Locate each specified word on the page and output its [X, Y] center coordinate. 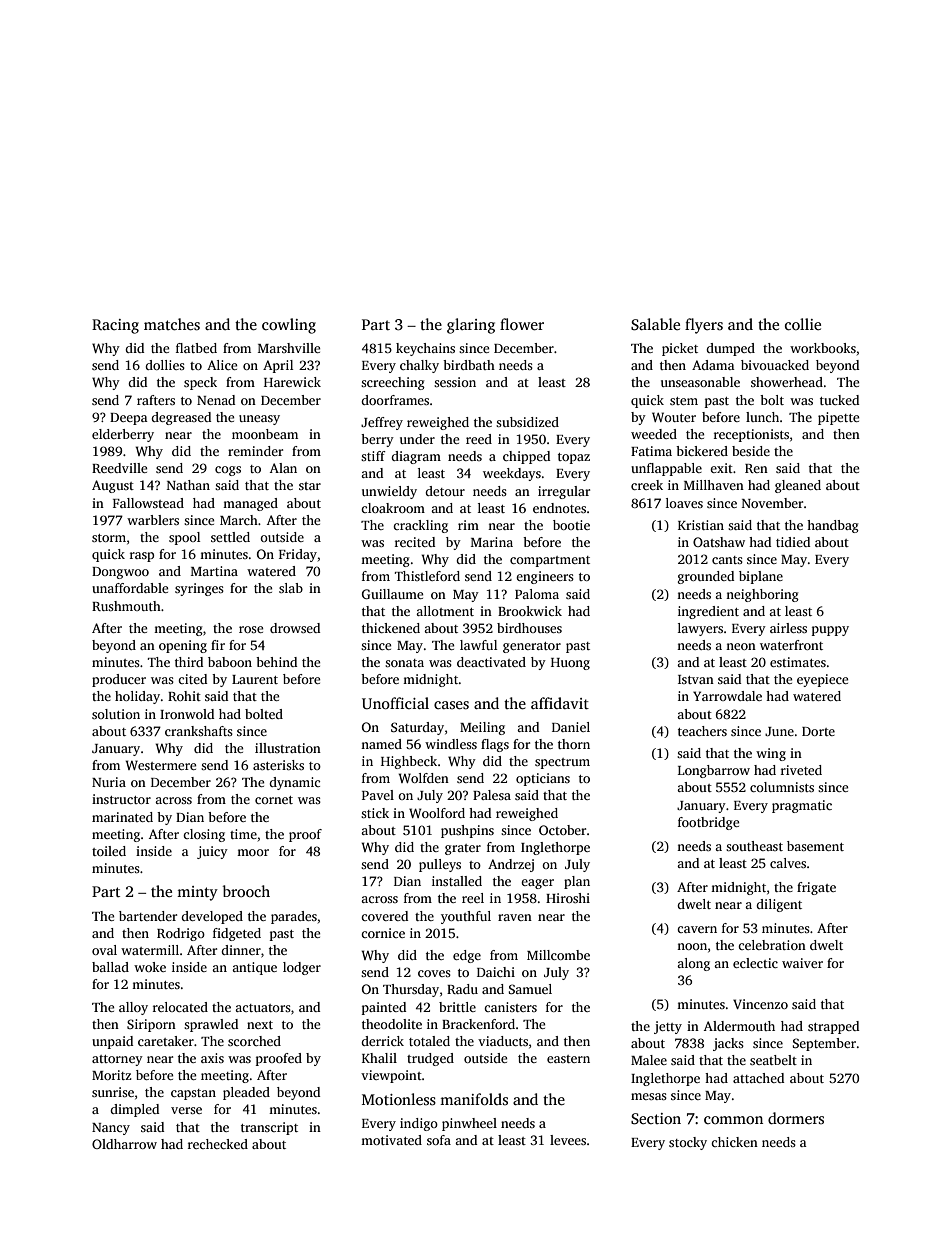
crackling [420, 526]
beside [751, 451]
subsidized [527, 422]
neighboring [762, 595]
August [113, 486]
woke [150, 967]
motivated [391, 1140]
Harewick [292, 382]
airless [788, 628]
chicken [734, 1142]
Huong [570, 664]
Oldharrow [124, 1144]
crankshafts [199, 731]
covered [384, 916]
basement [815, 846]
